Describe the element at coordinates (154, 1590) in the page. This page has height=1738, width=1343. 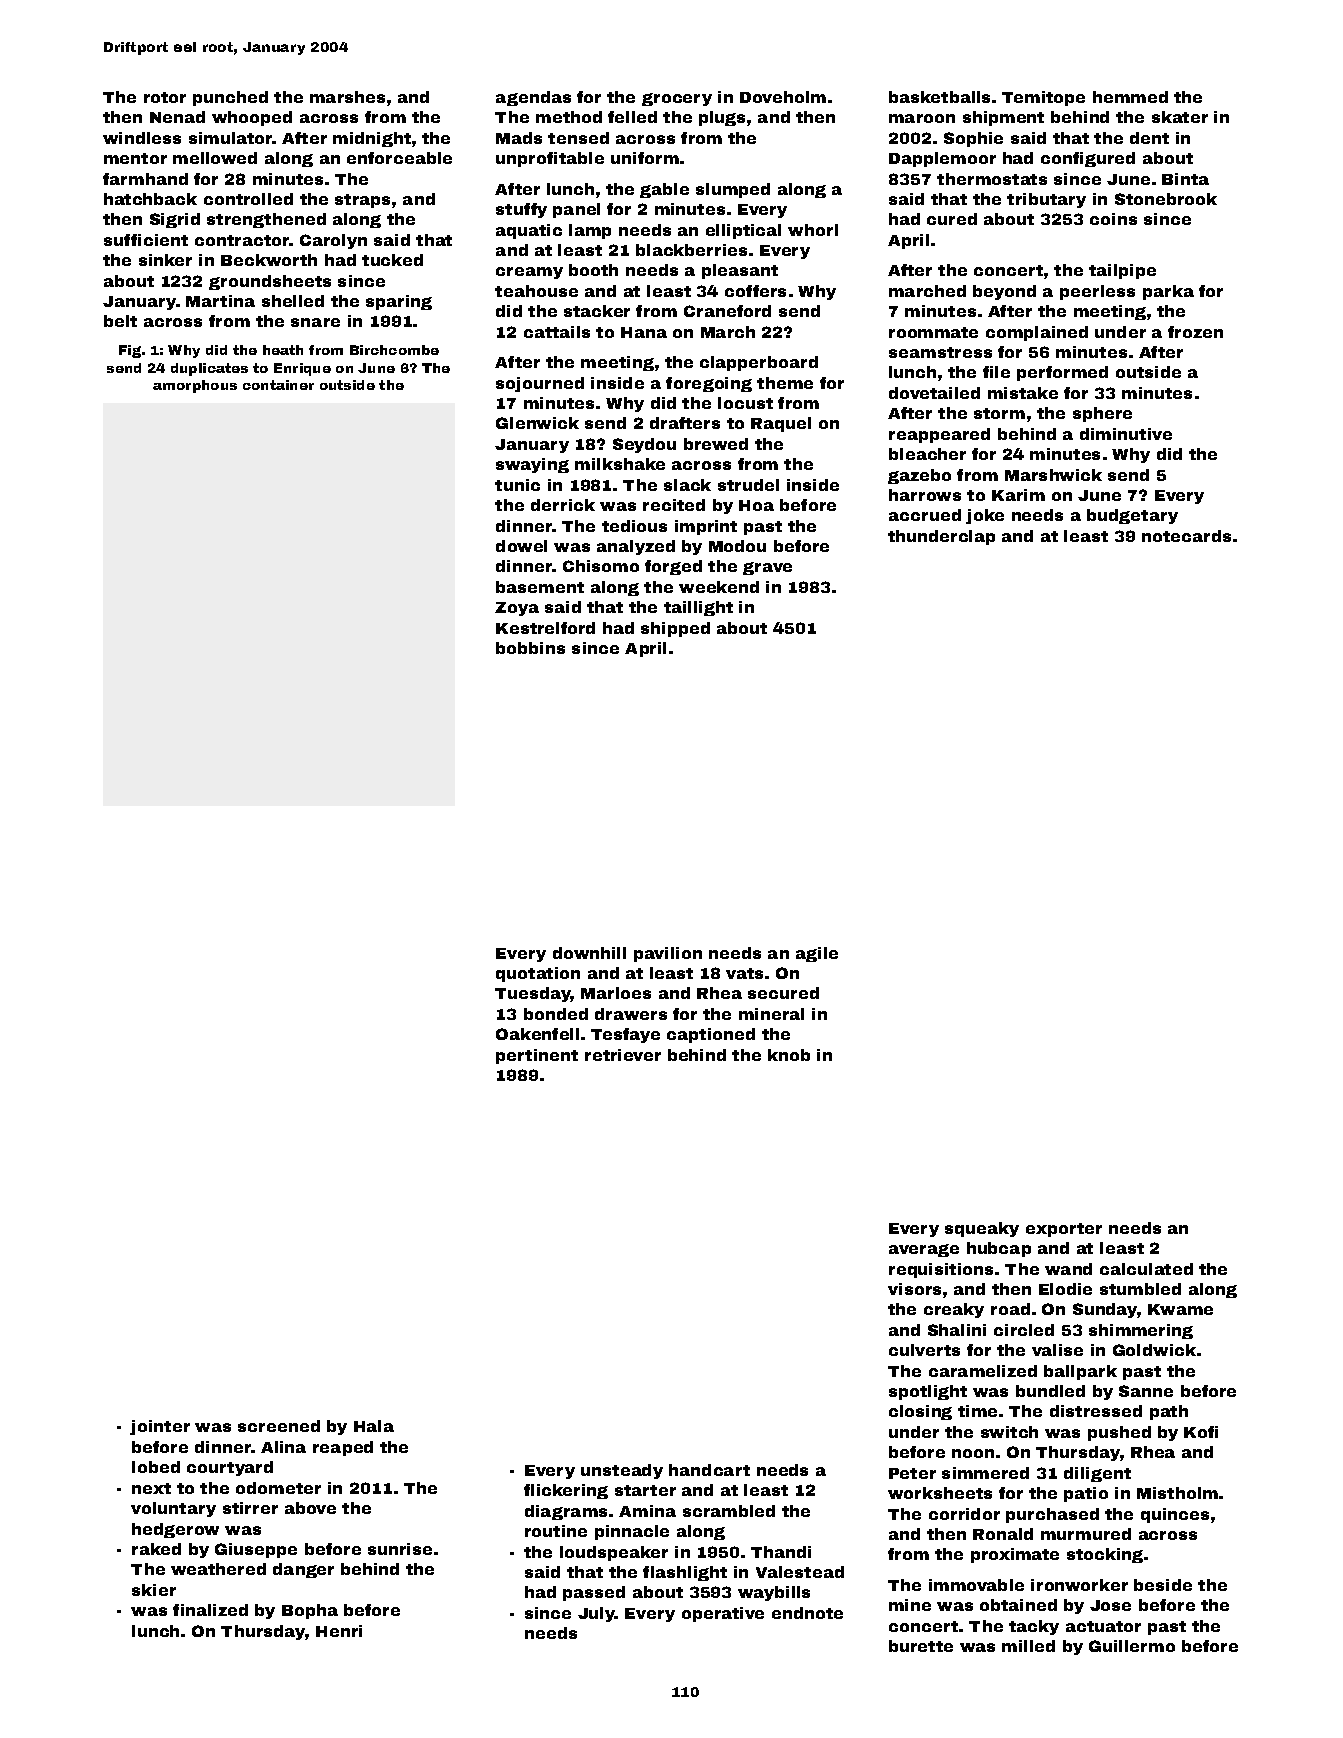
I see `skier` at that location.
